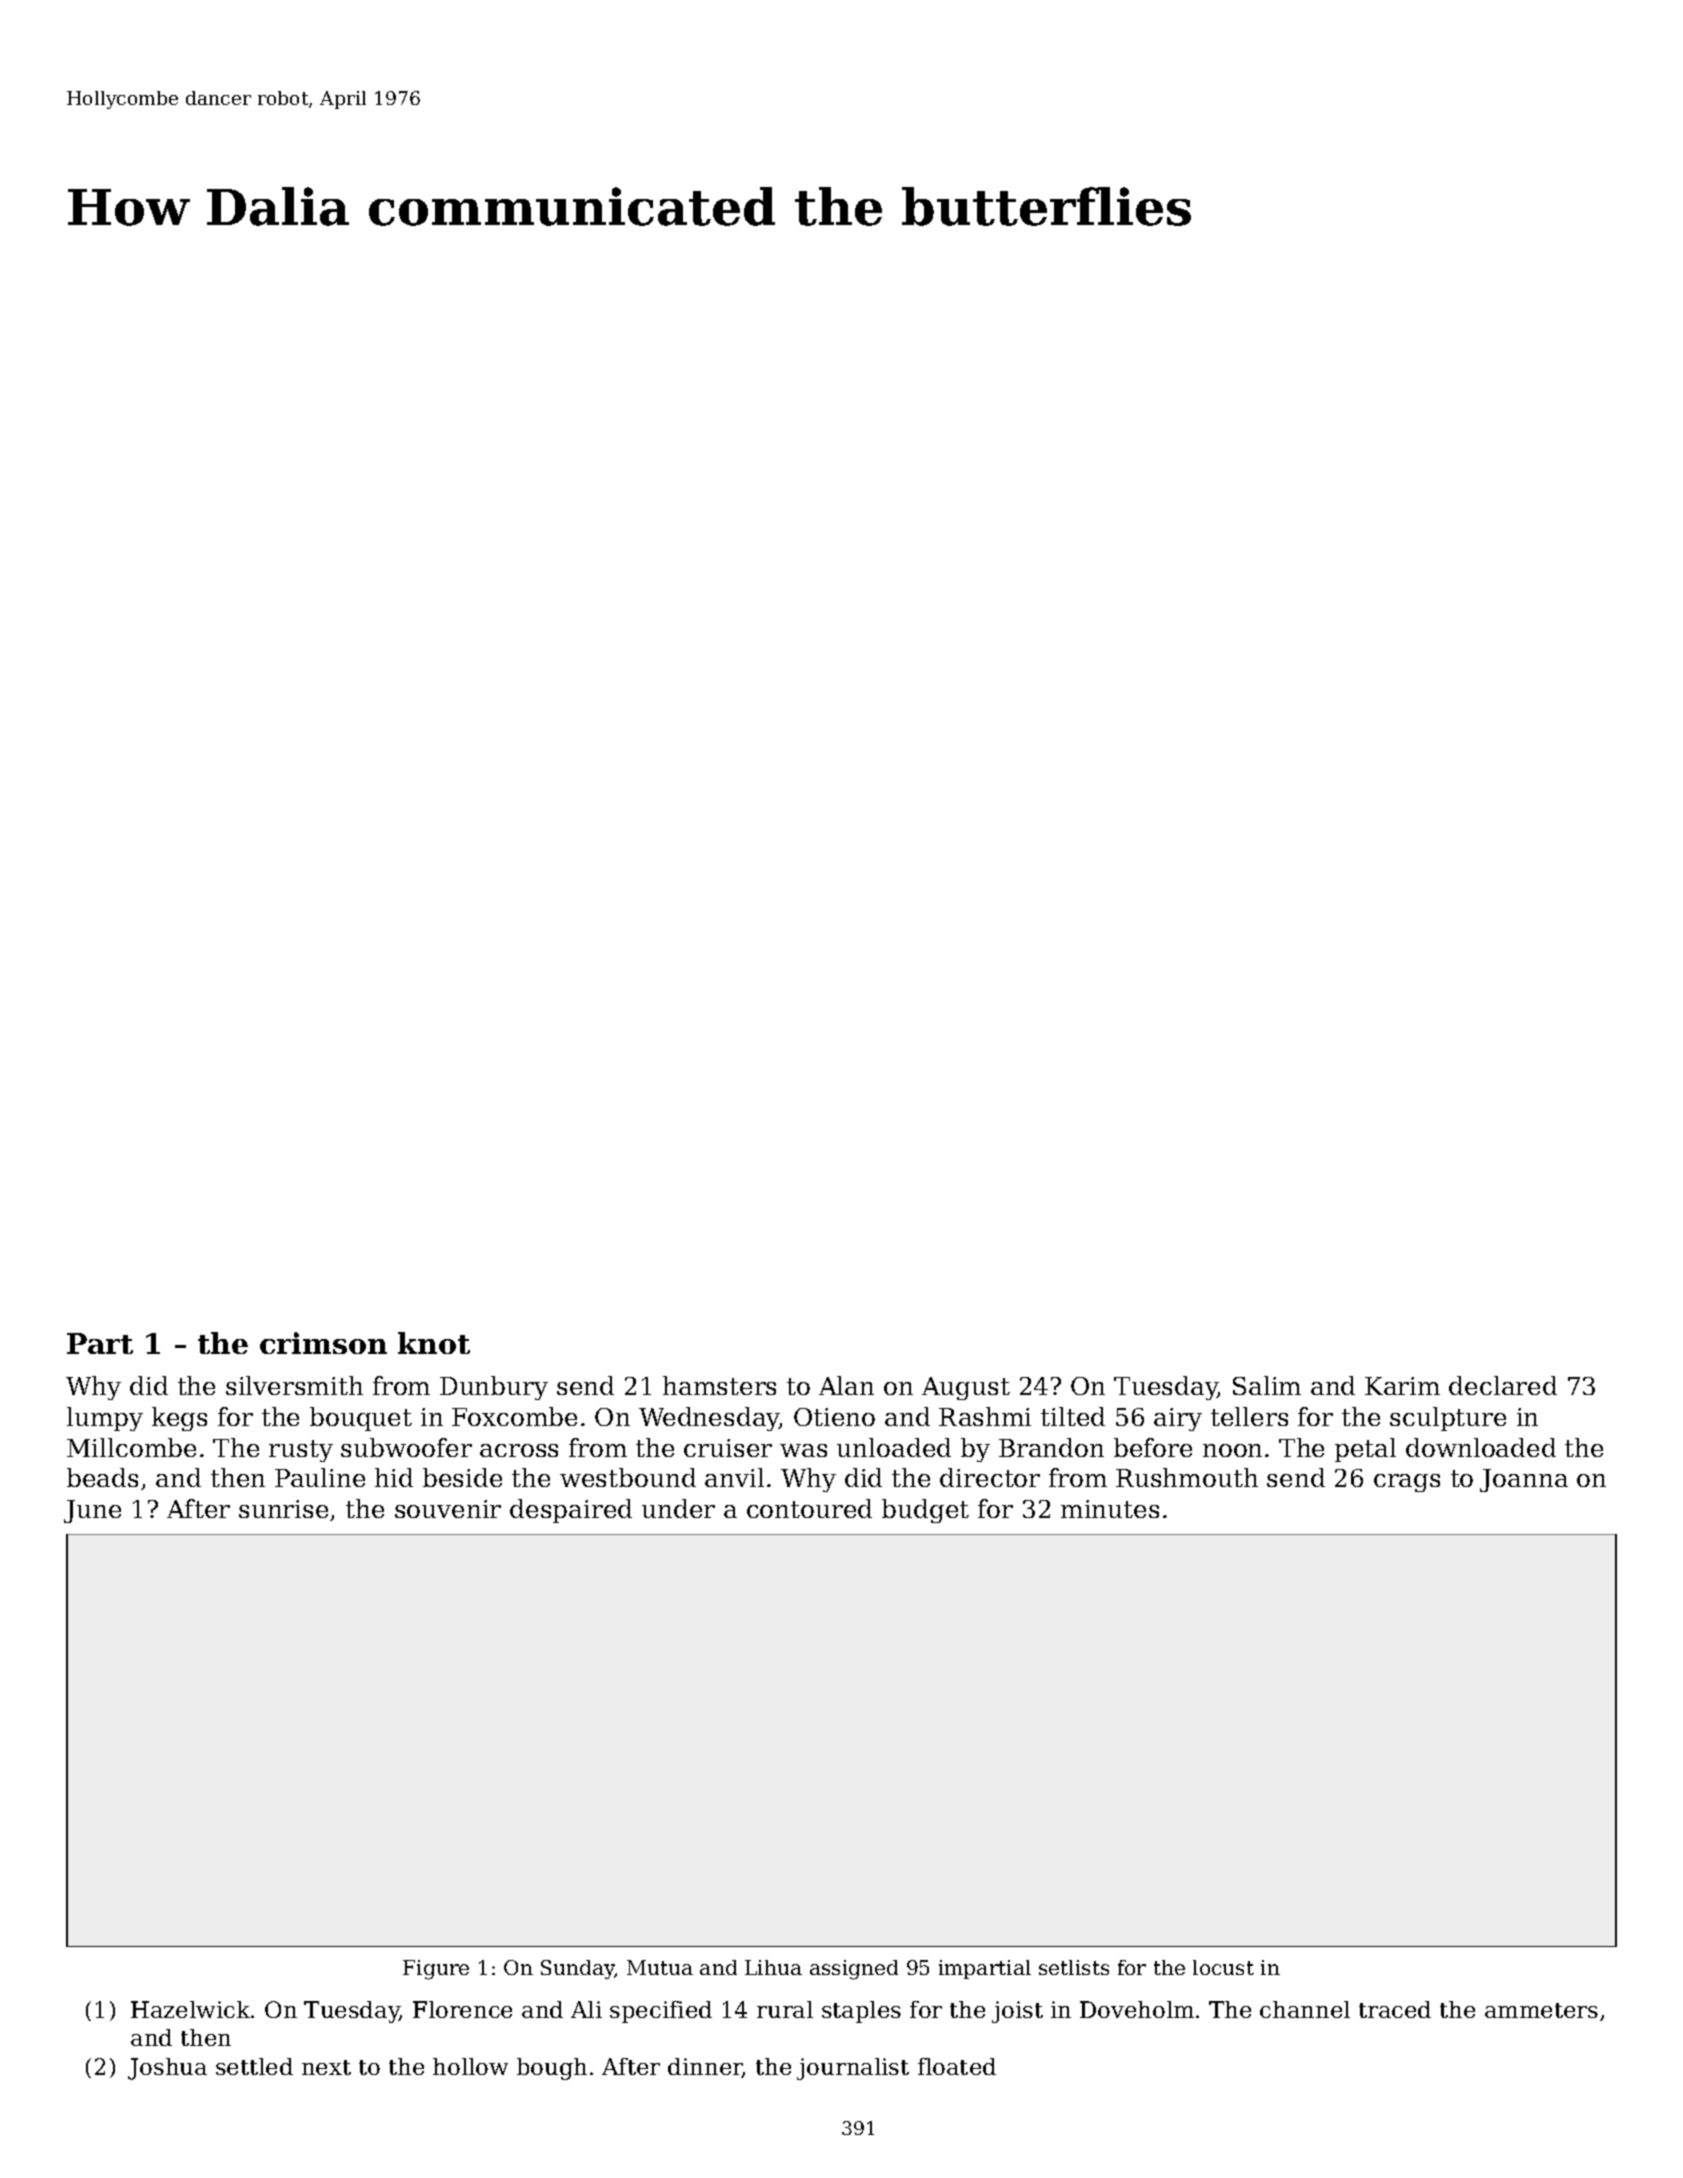  What do you see at coordinates (283, 1509) in the screenshot?
I see `sunrise` at bounding box center [283, 1509].
